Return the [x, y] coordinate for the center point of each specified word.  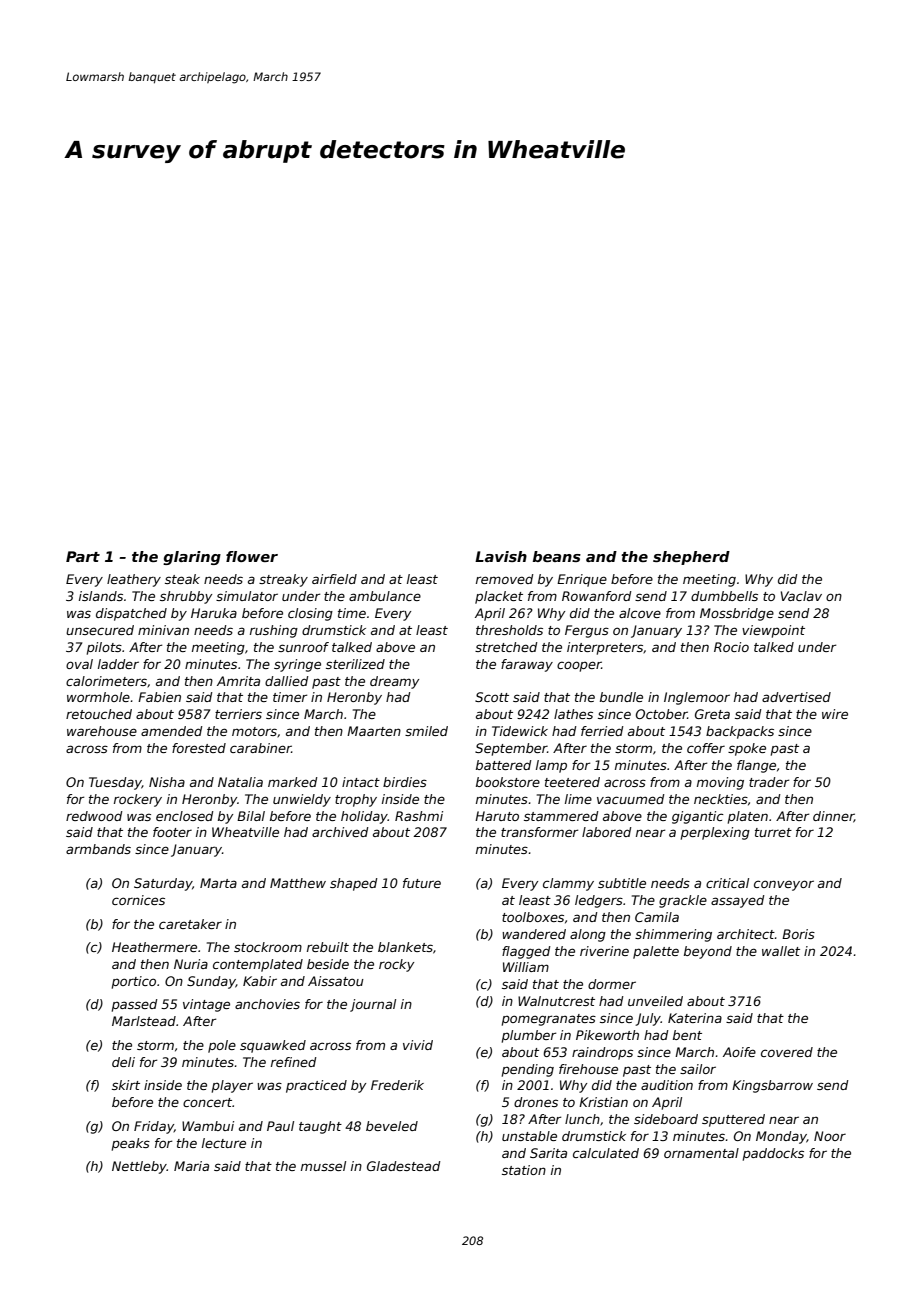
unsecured [100, 630]
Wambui [208, 1126]
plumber [529, 1036]
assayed [738, 901]
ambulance [385, 596]
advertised [796, 697]
